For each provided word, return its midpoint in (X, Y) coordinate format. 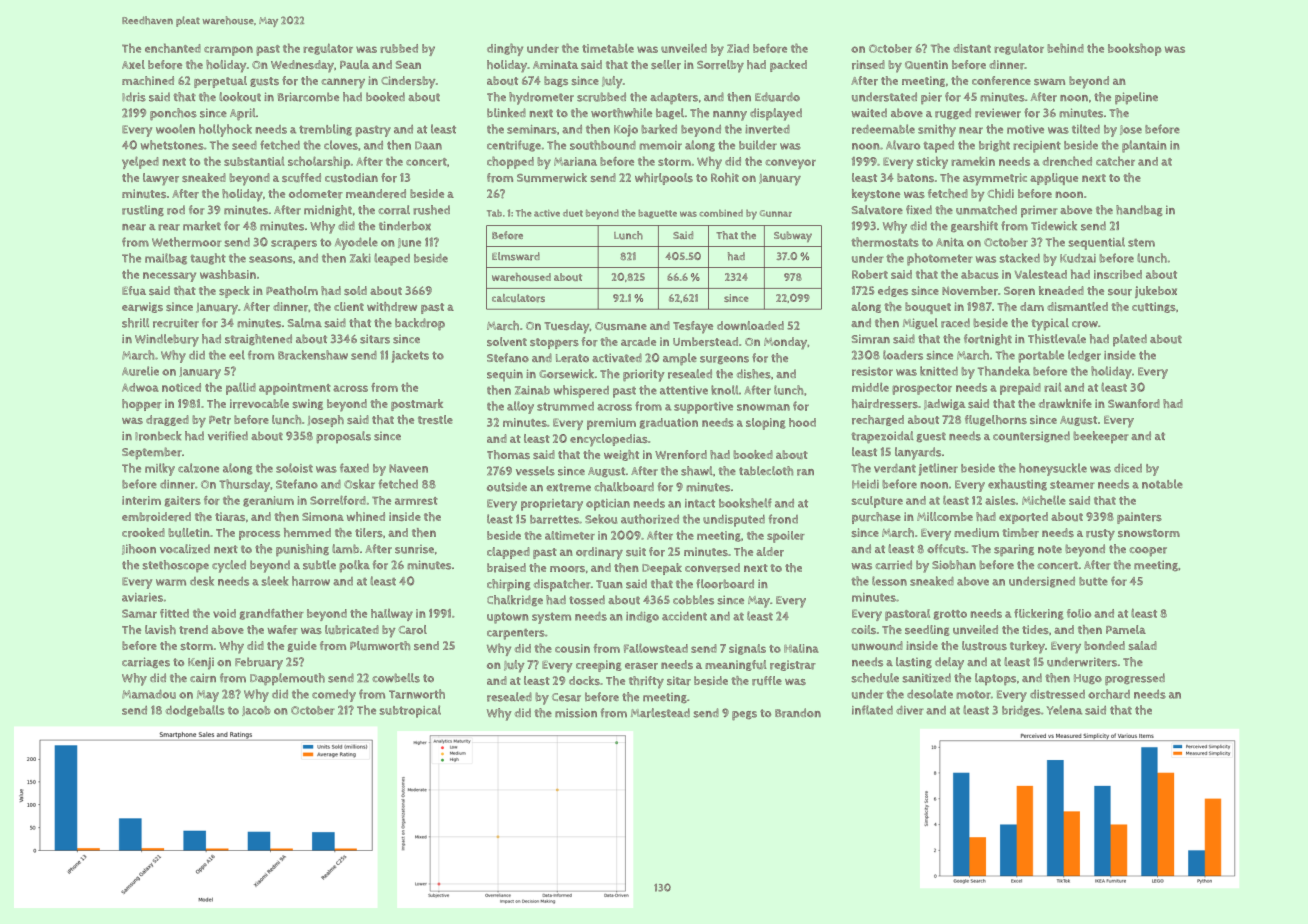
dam (1032, 306)
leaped (392, 259)
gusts (264, 82)
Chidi (1000, 193)
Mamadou (149, 694)
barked (659, 129)
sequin (505, 375)
